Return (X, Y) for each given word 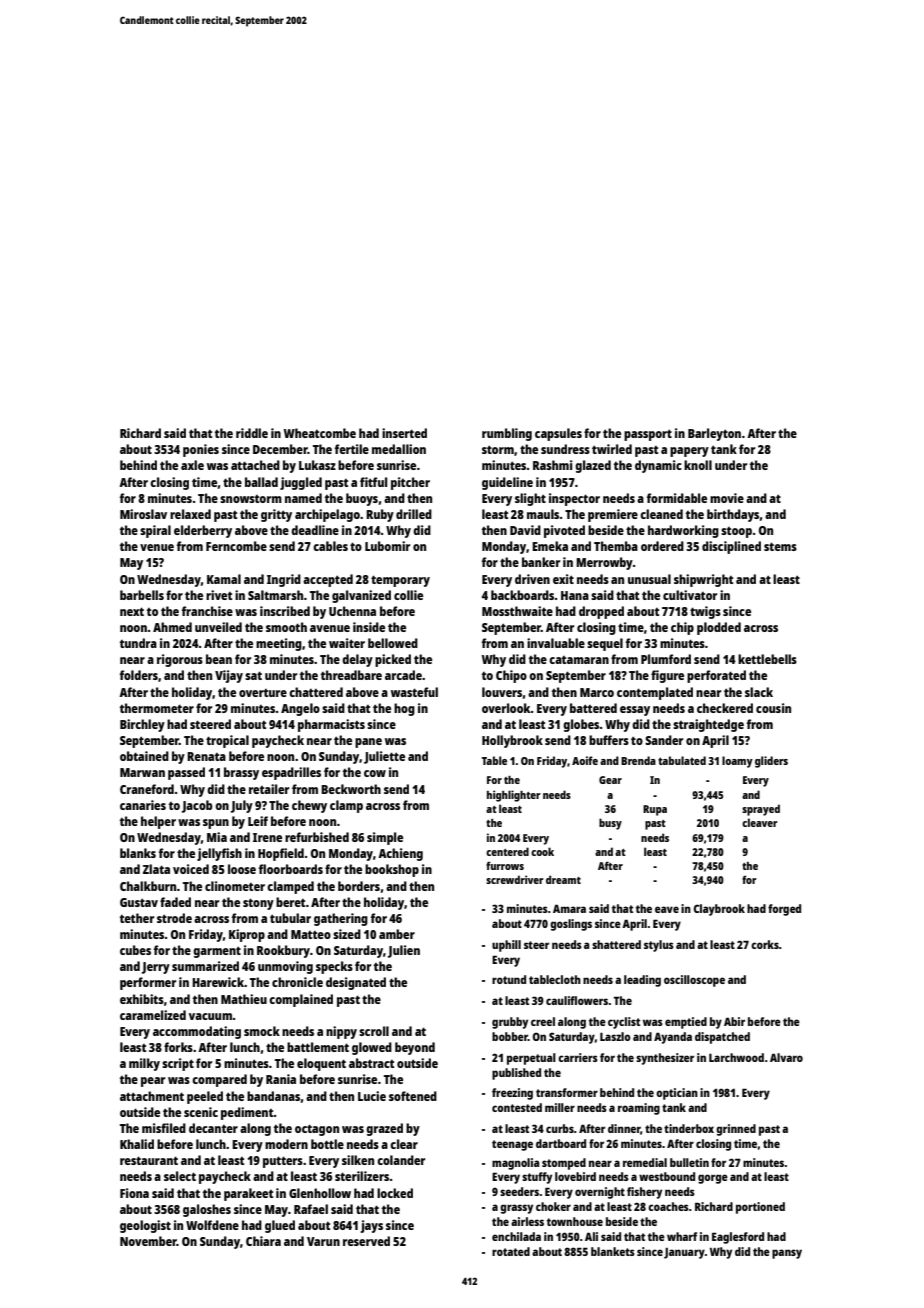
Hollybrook (512, 741)
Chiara (263, 1241)
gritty (276, 515)
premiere (613, 515)
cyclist (624, 1023)
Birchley (142, 725)
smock (262, 1031)
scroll (374, 1031)
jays (372, 1226)
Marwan (142, 772)
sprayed (761, 810)
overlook (506, 708)
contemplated (655, 693)
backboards (523, 595)
